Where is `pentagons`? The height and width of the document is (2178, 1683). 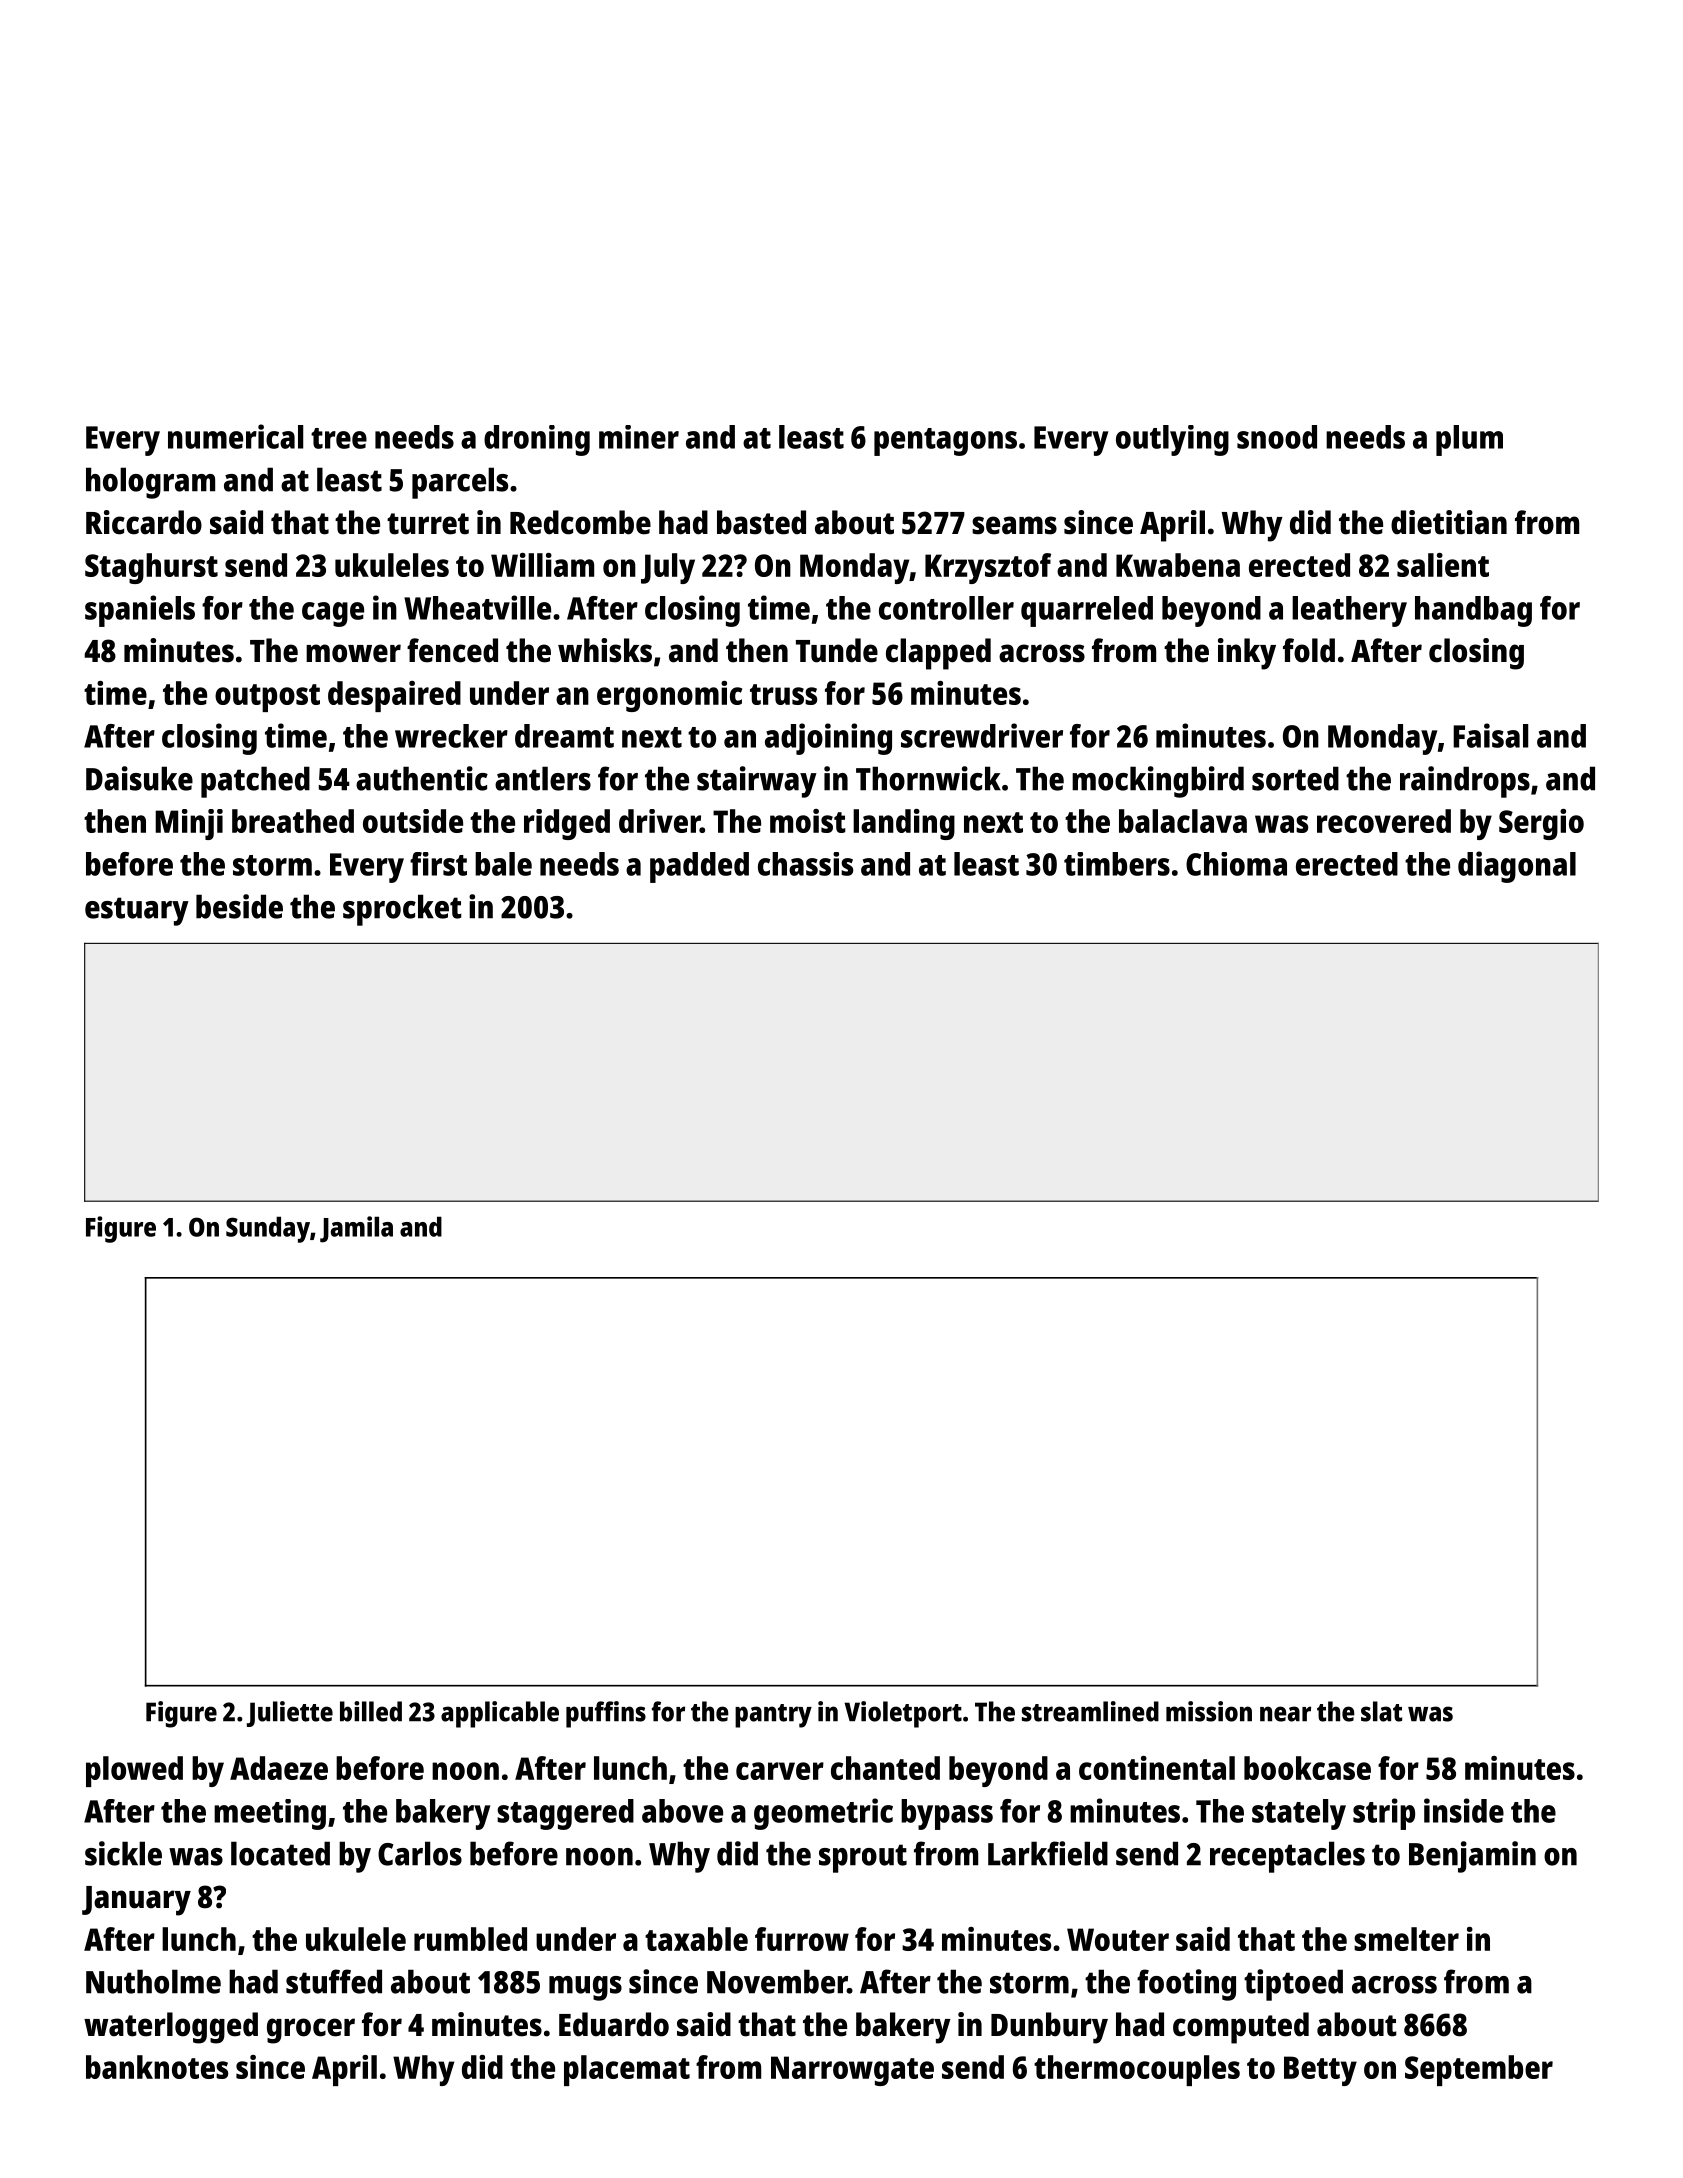
pentagons is located at coordinates (945, 442).
